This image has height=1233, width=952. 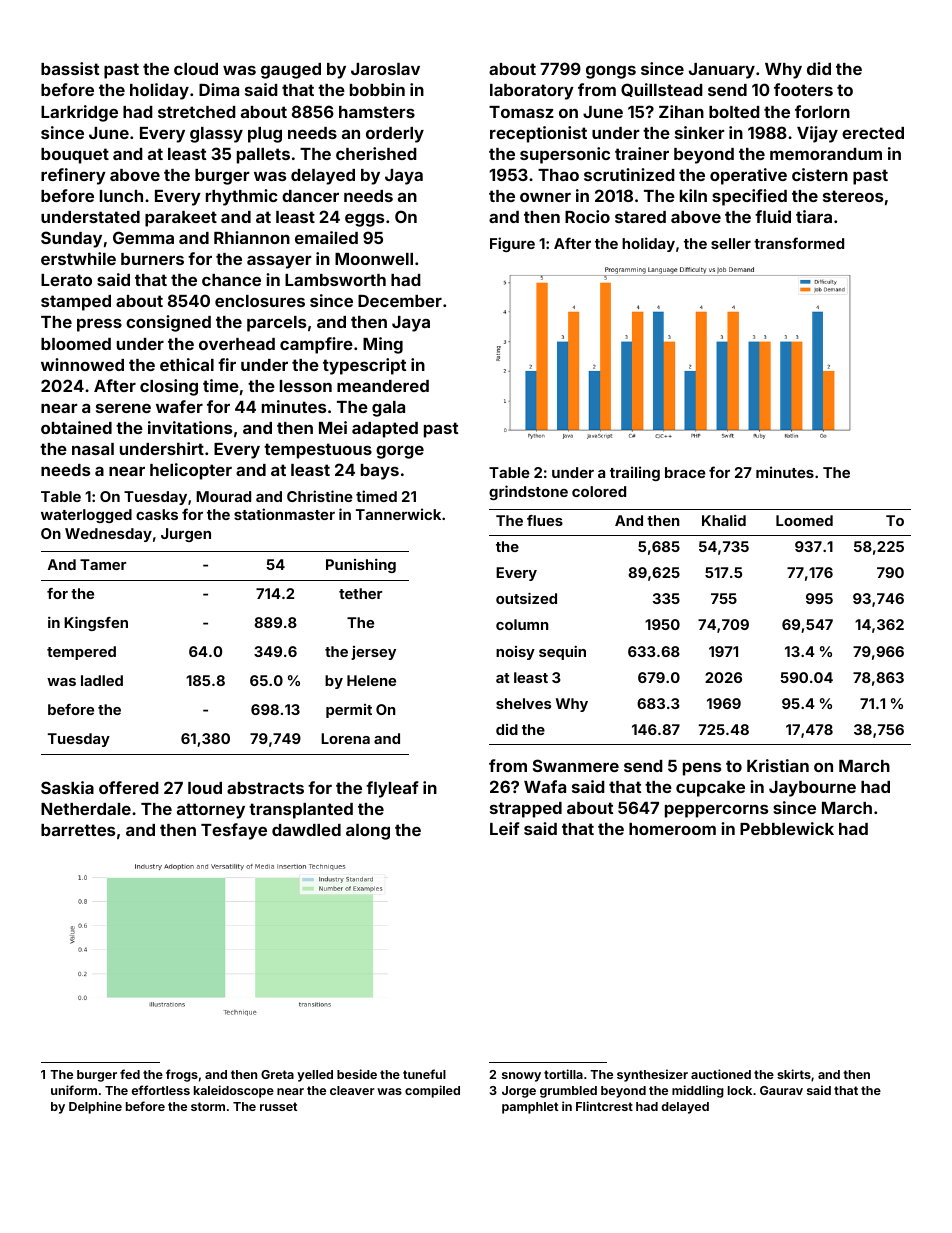 What do you see at coordinates (523, 703) in the image?
I see `shelves` at bounding box center [523, 703].
